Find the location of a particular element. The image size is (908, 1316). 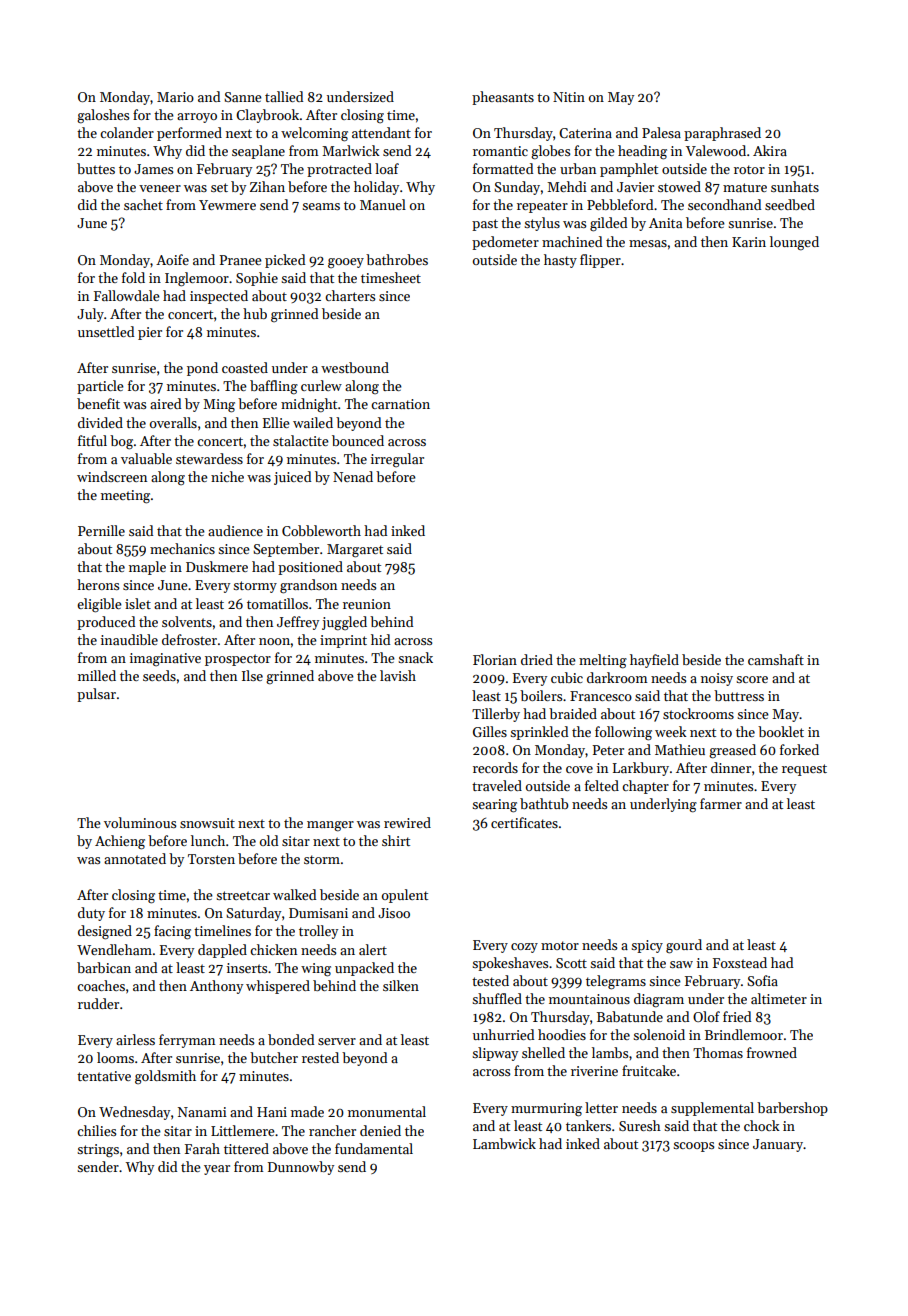

Lambwick is located at coordinates (504, 1143).
